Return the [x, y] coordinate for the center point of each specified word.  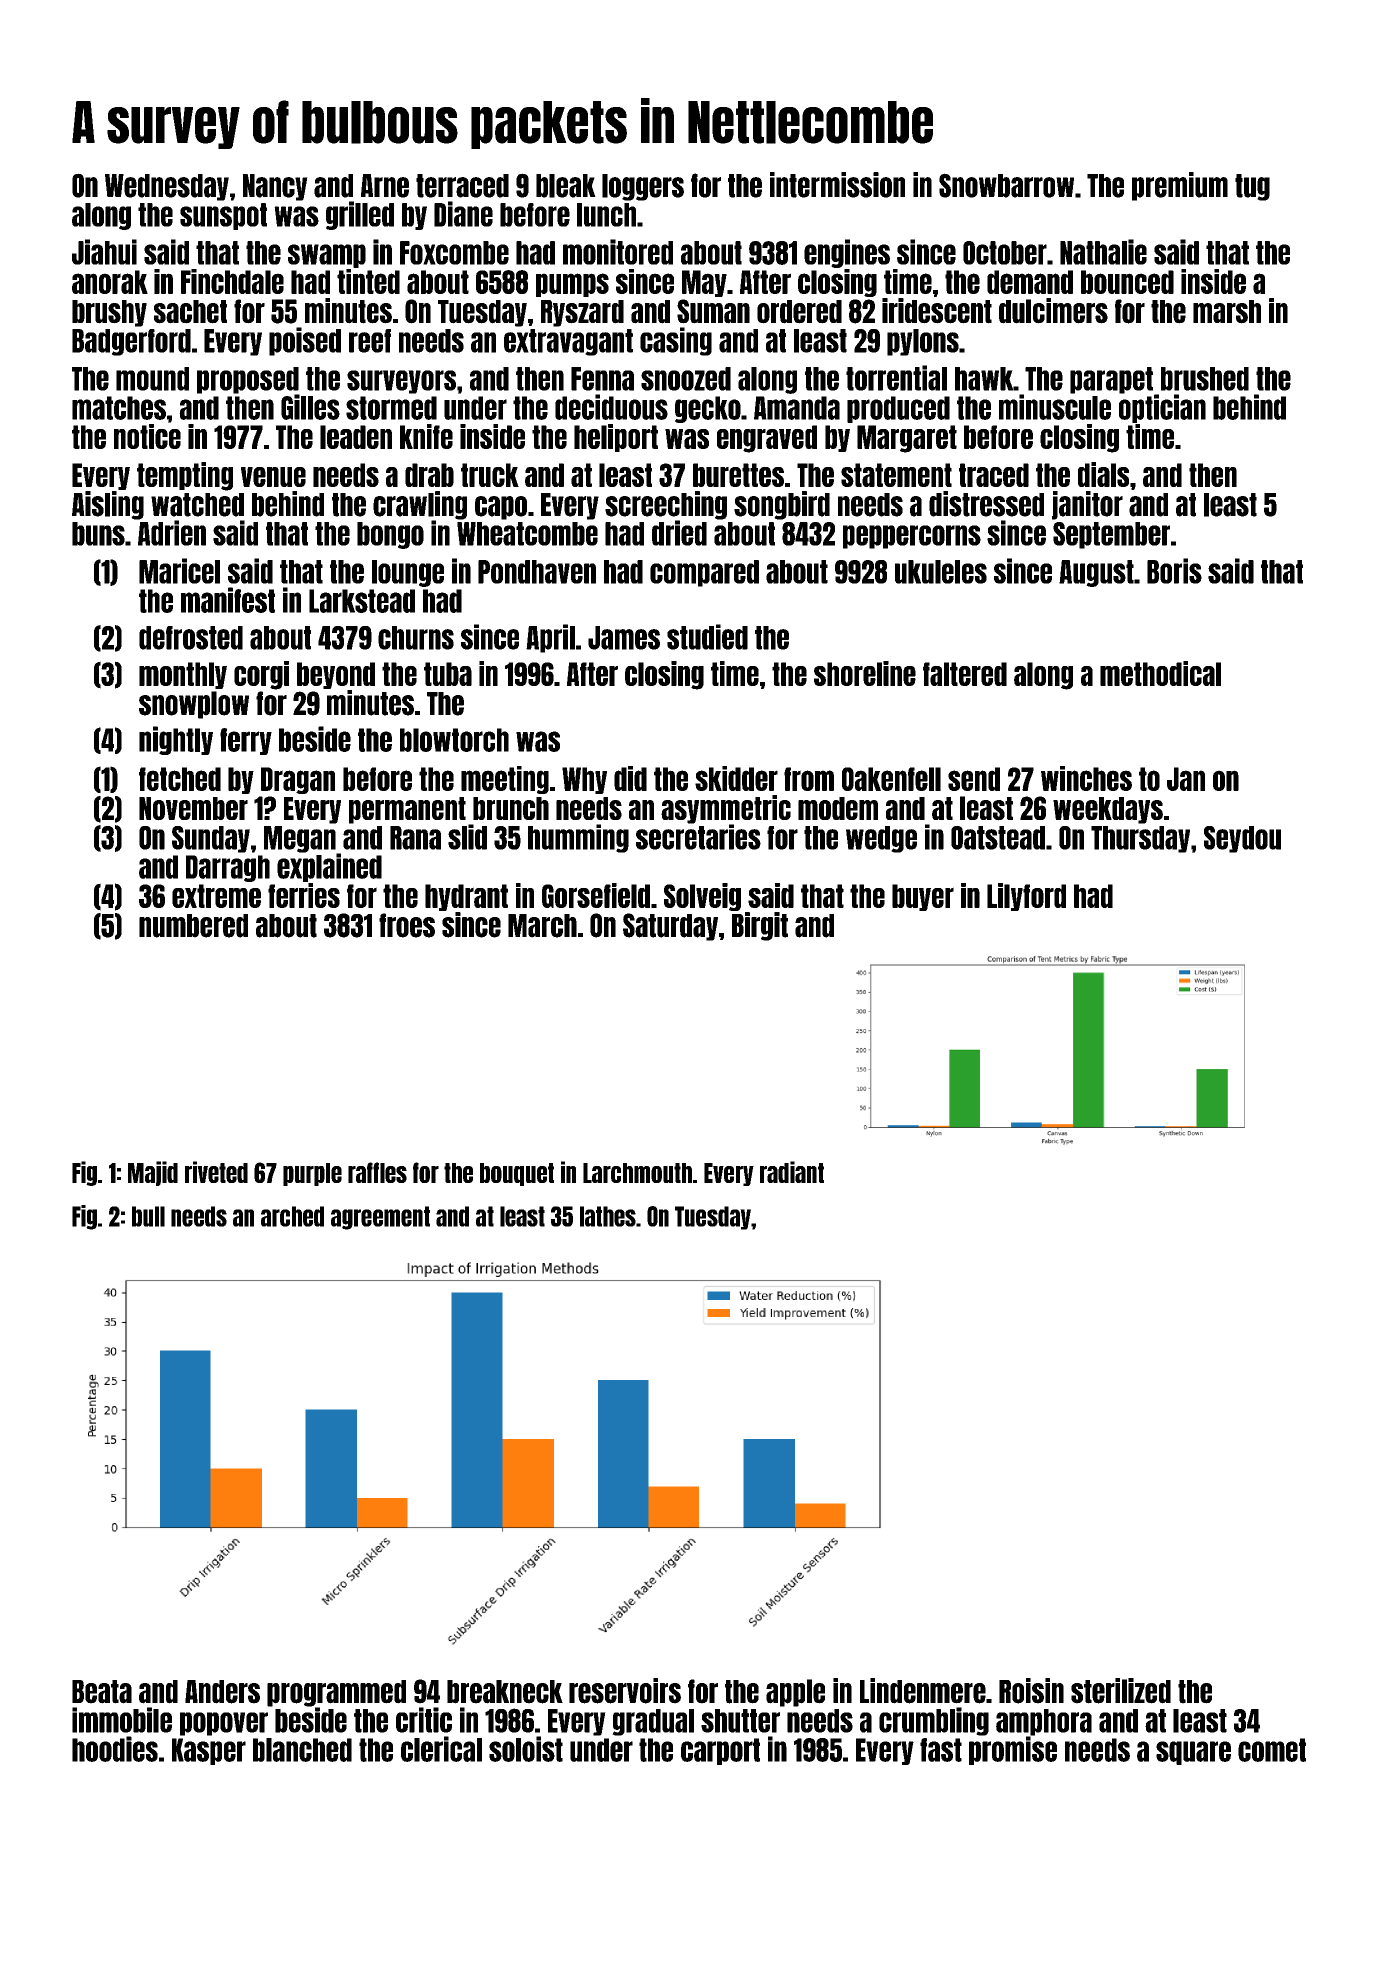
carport [720, 1751]
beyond [336, 675]
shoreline [865, 673]
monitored [618, 252]
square [1193, 1753]
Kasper [209, 1751]
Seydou [1242, 839]
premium [1180, 186]
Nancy [275, 187]
